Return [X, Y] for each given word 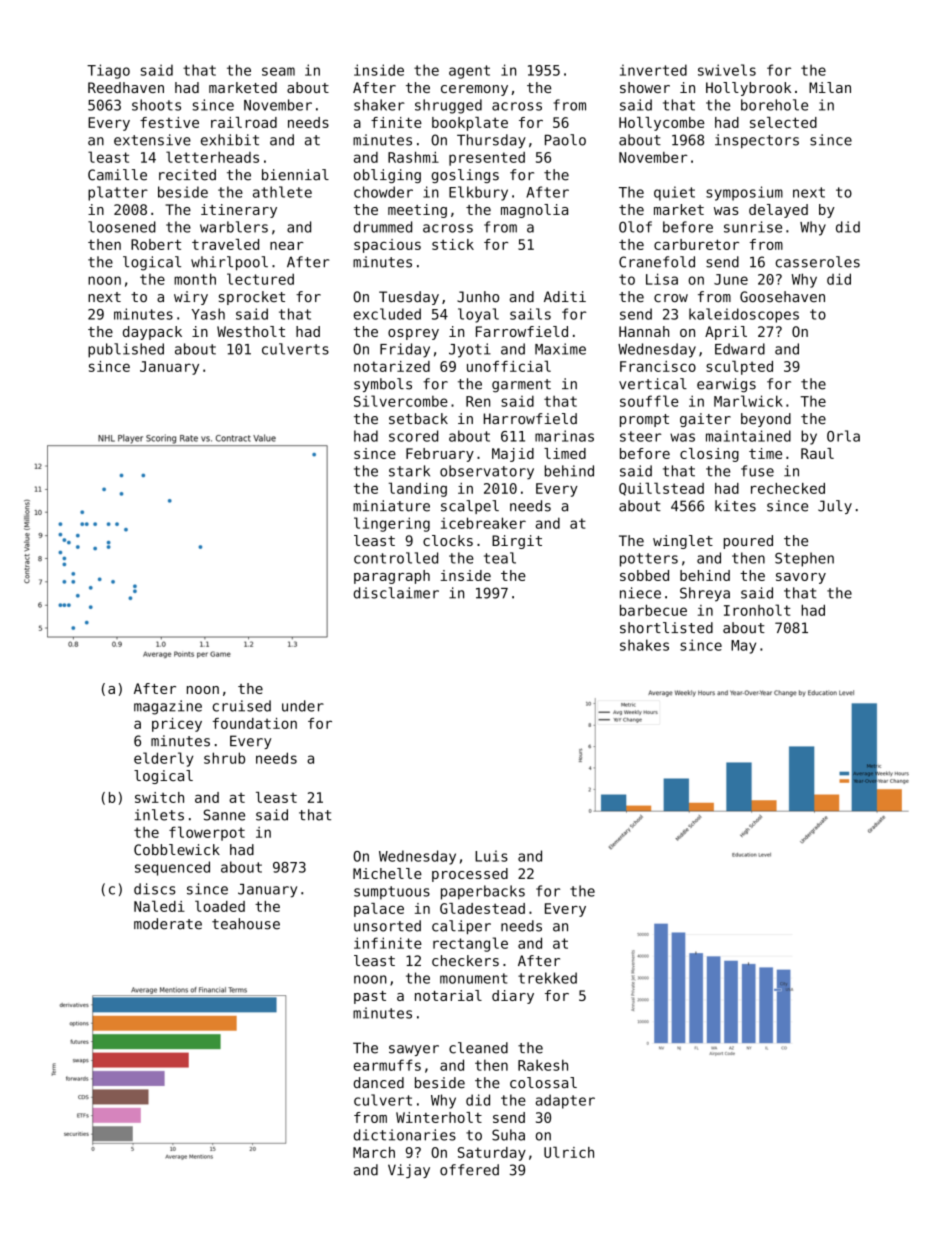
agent [469, 72]
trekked [547, 978]
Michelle [387, 873]
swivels [727, 70]
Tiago [108, 71]
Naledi [159, 906]
